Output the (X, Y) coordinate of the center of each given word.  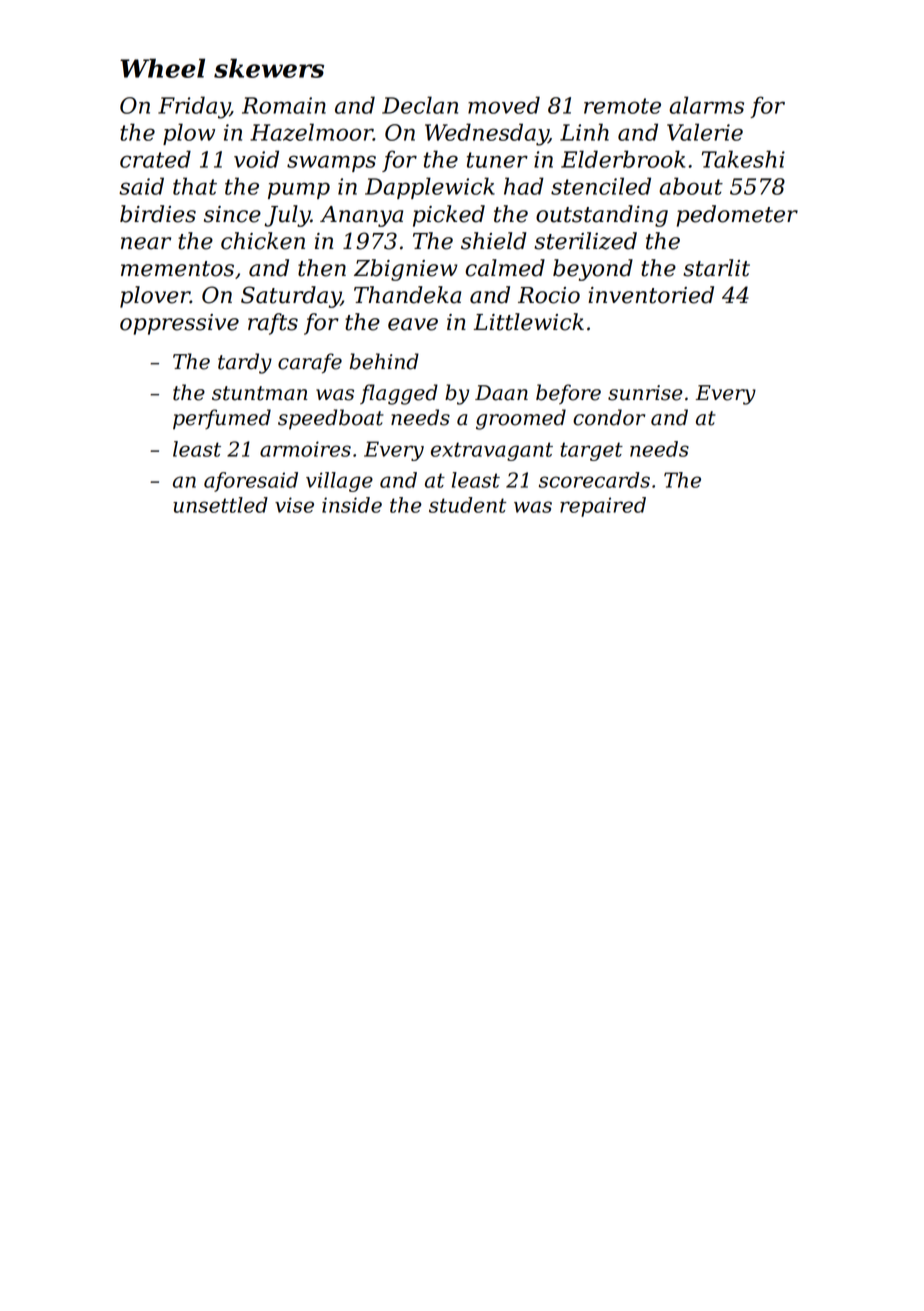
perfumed (222, 419)
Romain (284, 105)
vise (294, 505)
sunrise (645, 393)
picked (449, 216)
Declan (420, 105)
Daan (501, 393)
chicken (263, 241)
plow (189, 134)
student (468, 505)
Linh (584, 132)
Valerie (705, 132)
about (691, 186)
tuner (497, 160)
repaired (603, 507)
